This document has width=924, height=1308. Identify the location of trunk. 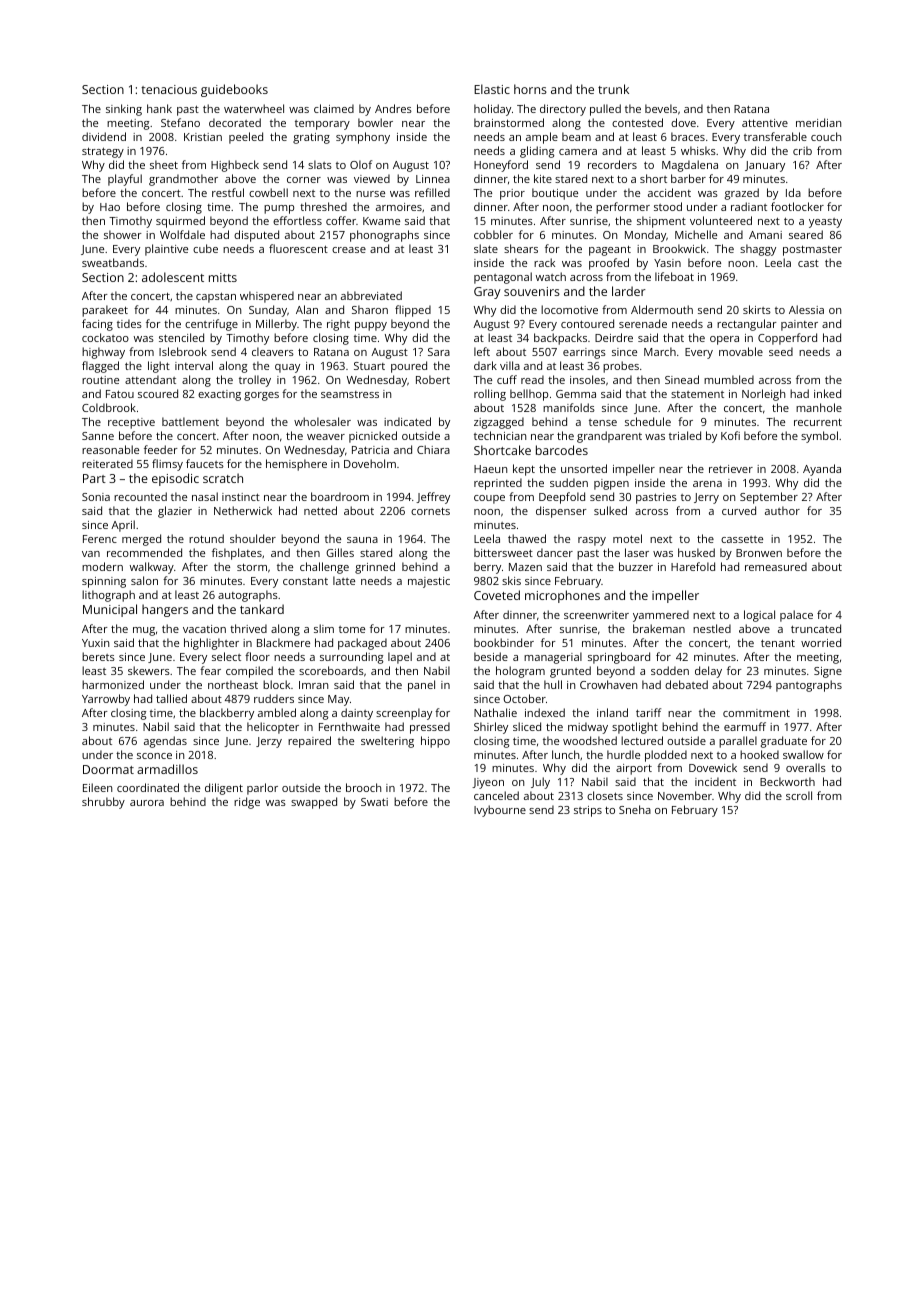
(613, 89).
